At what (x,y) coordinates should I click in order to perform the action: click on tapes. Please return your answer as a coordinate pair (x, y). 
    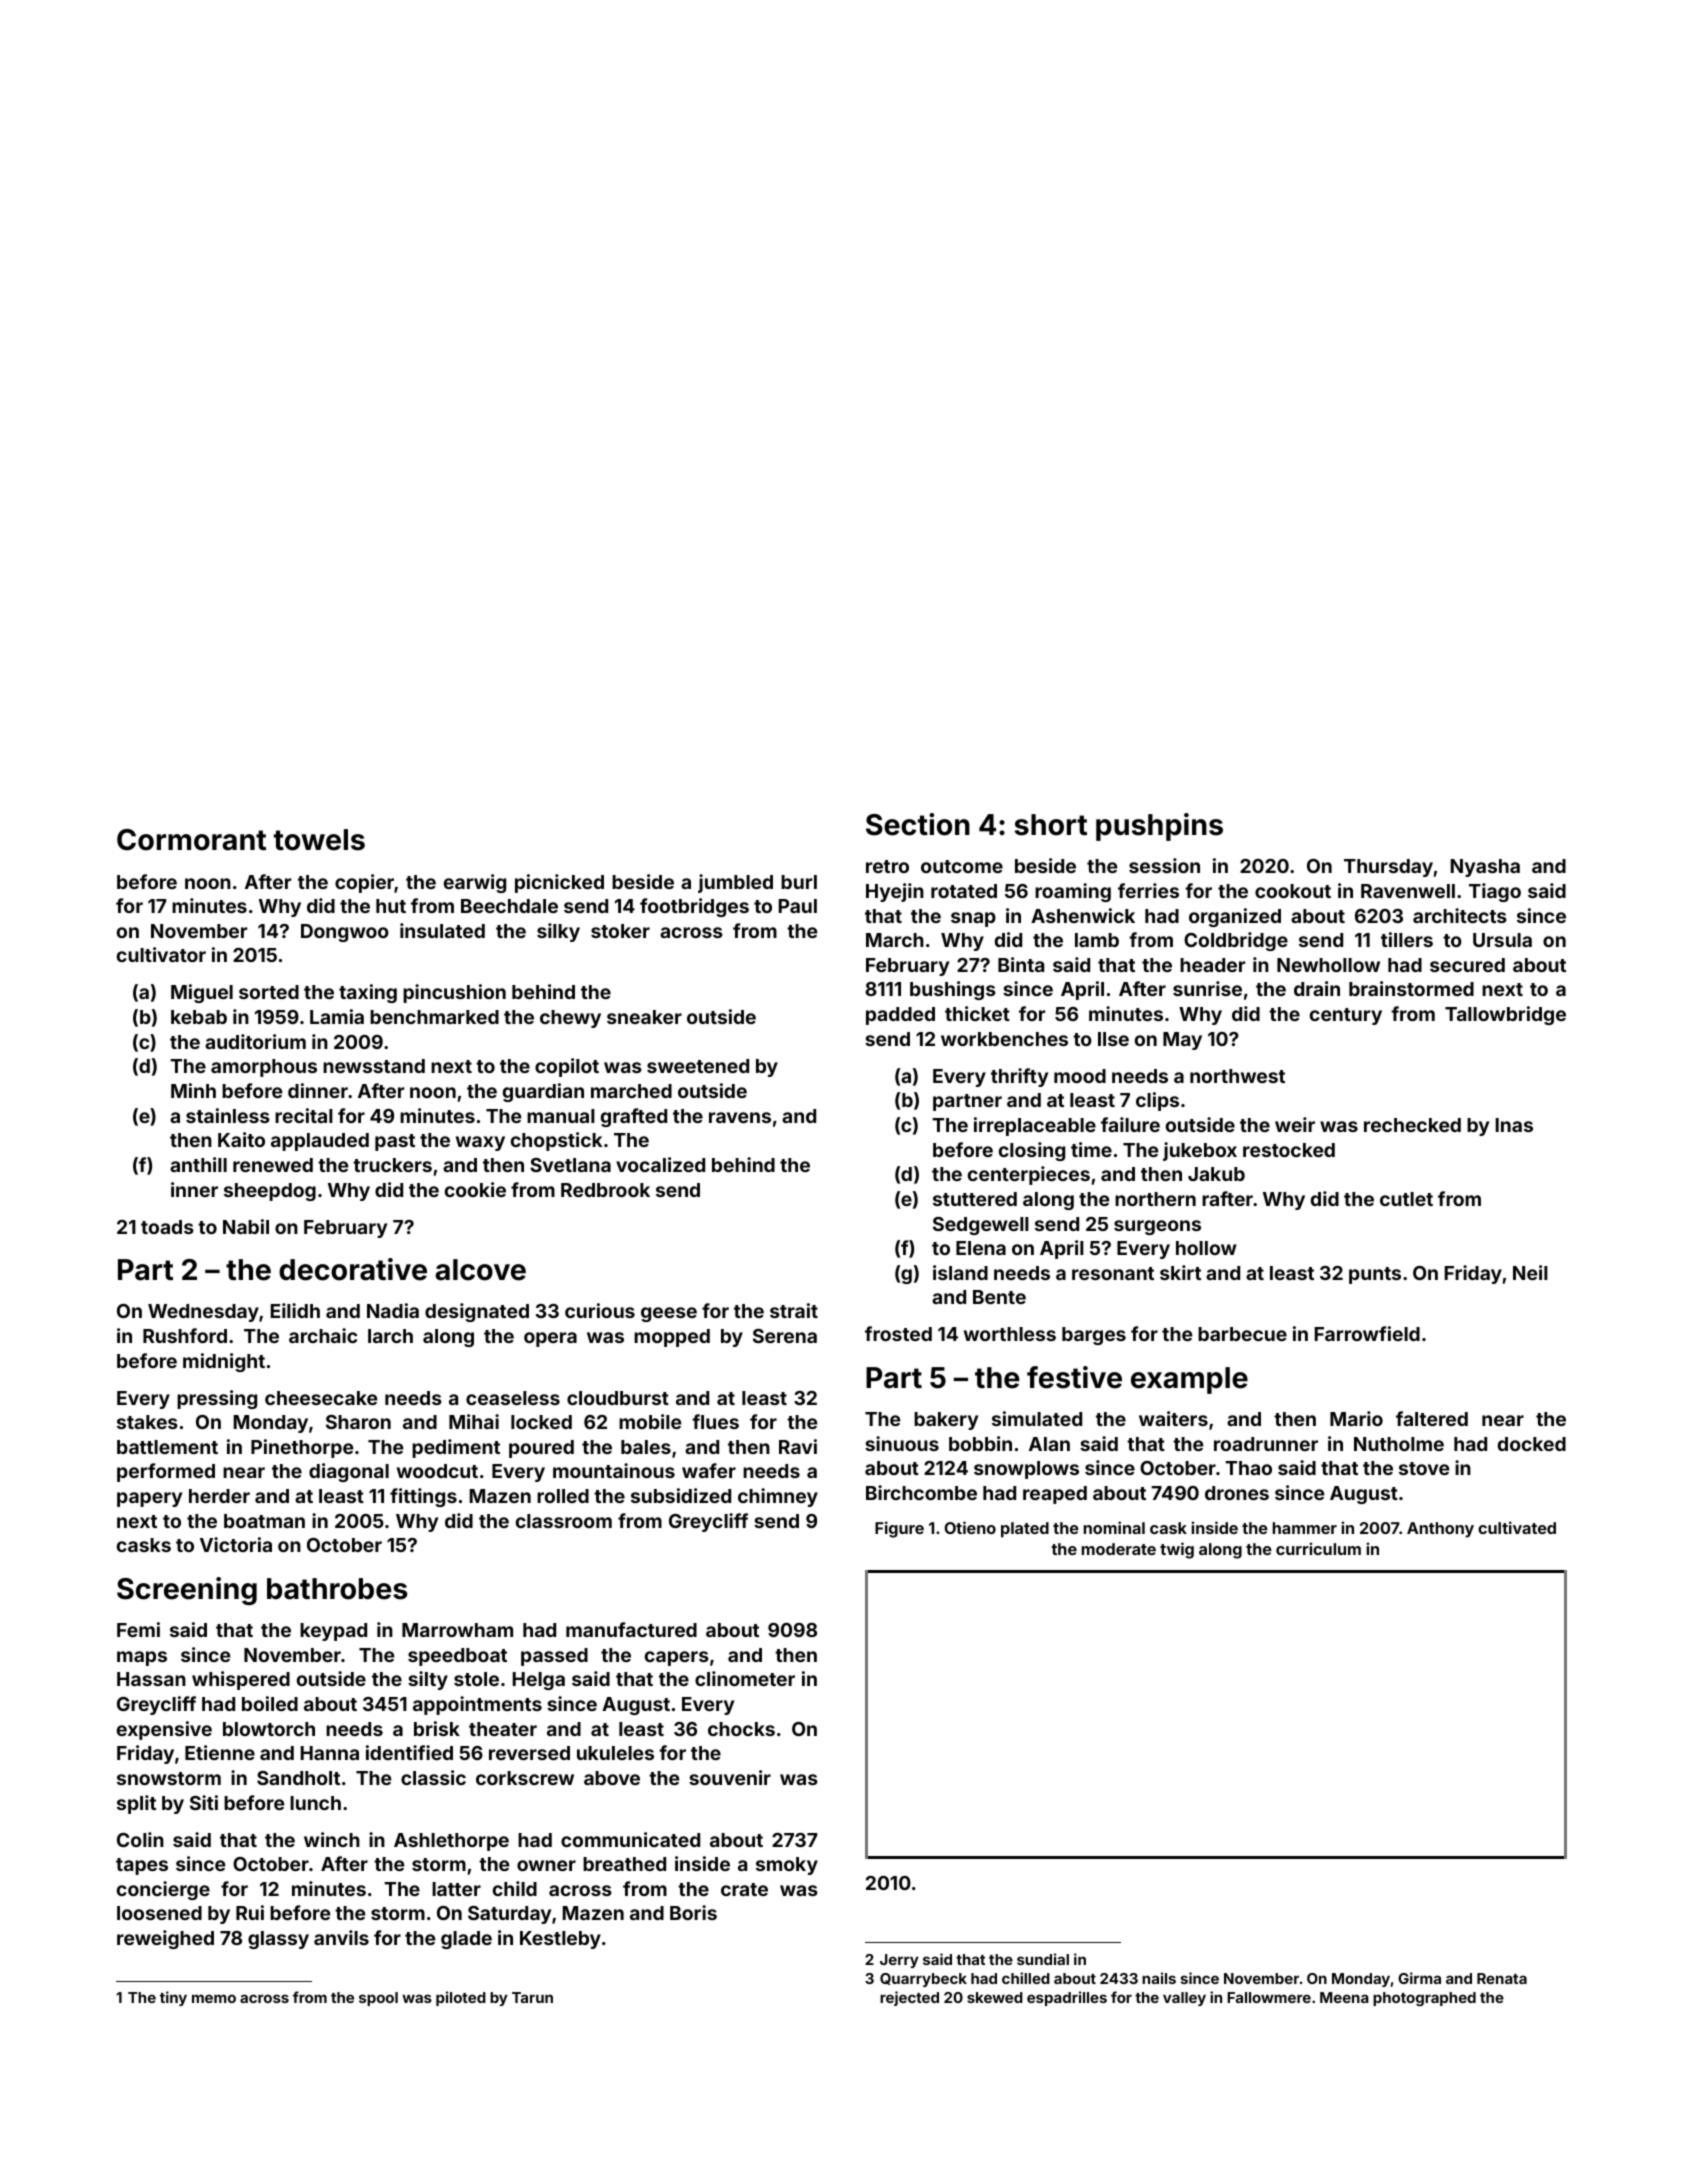
    Looking at the image, I should click on (142, 1866).
